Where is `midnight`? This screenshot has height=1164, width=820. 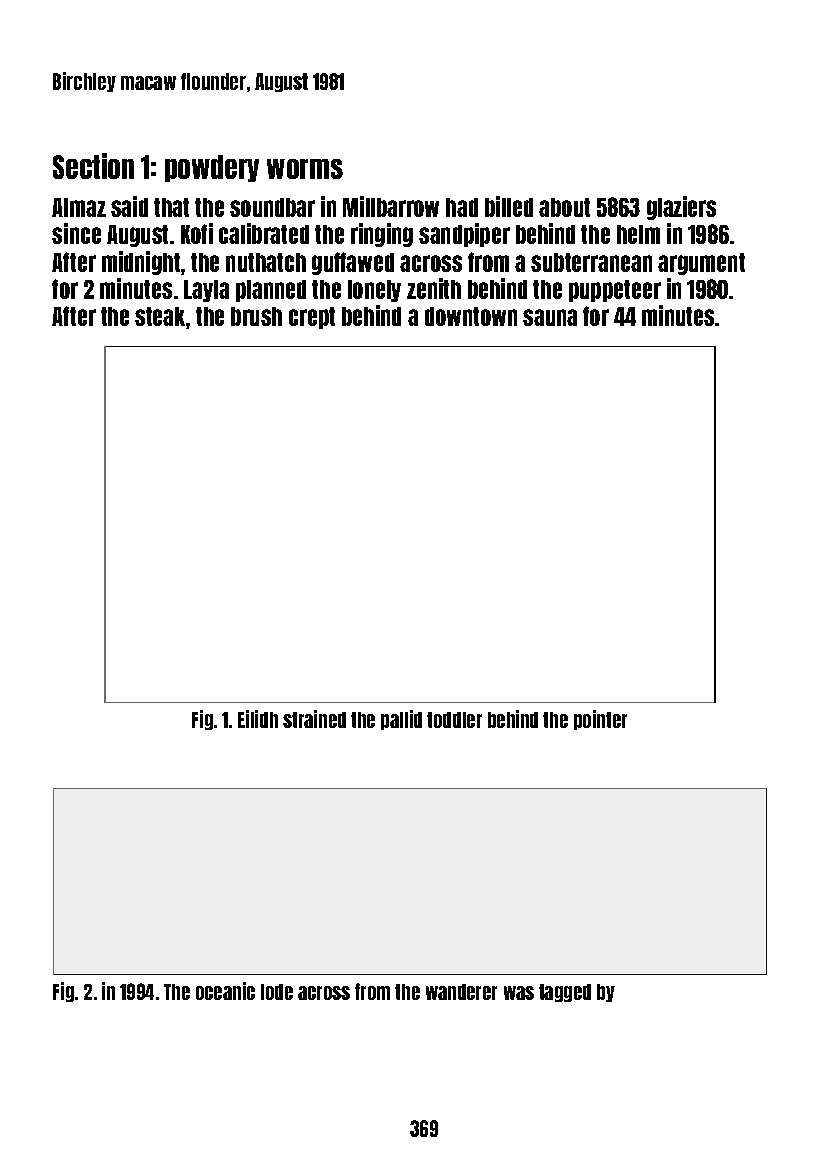
midnight is located at coordinates (141, 263).
